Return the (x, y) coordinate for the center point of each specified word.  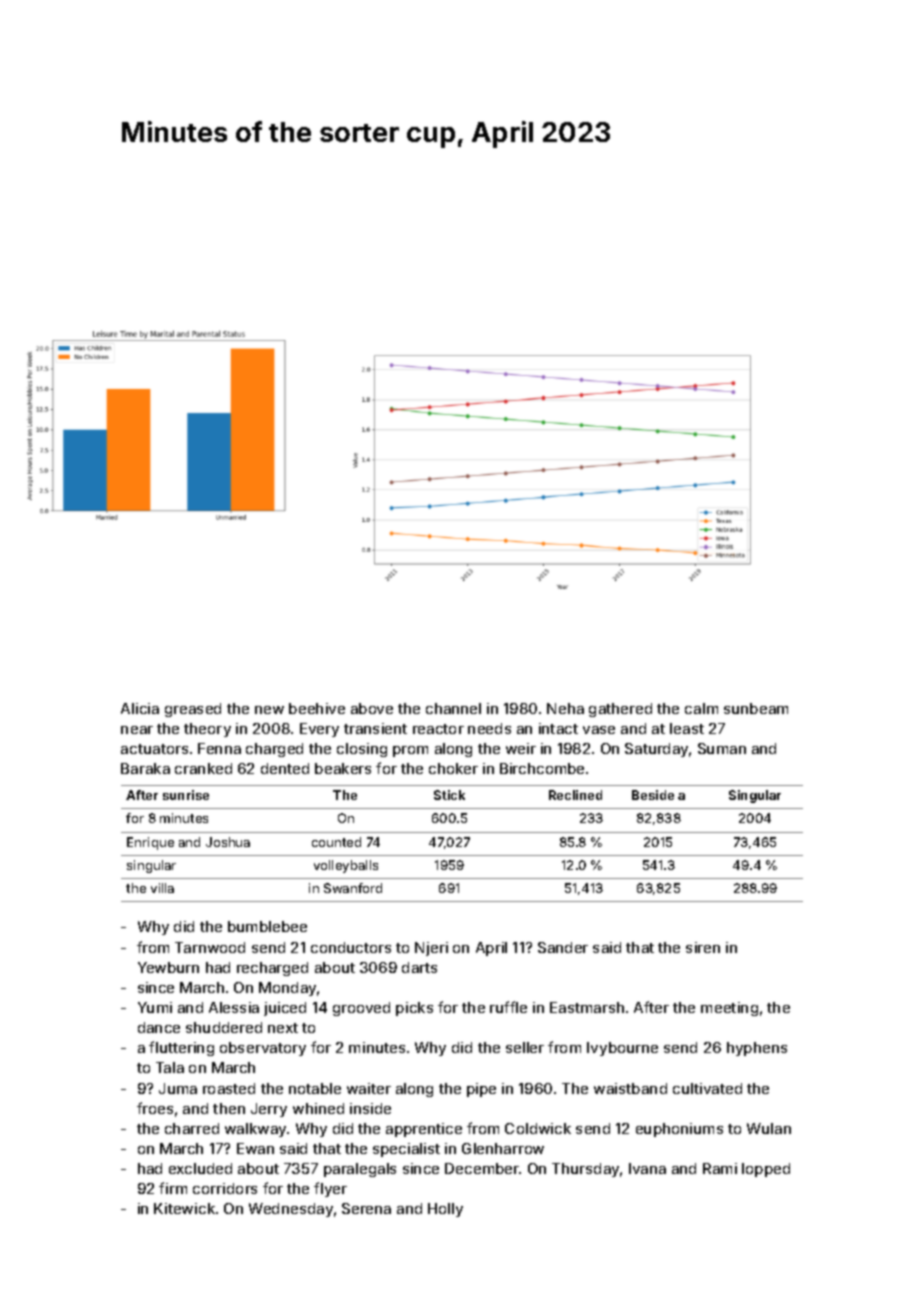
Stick (449, 795)
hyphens (757, 1049)
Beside (653, 795)
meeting (729, 1009)
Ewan (255, 1148)
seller (525, 1047)
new (269, 710)
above (372, 708)
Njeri (431, 949)
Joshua (228, 842)
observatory (263, 1049)
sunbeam (756, 708)
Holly (445, 1210)
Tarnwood (210, 947)
